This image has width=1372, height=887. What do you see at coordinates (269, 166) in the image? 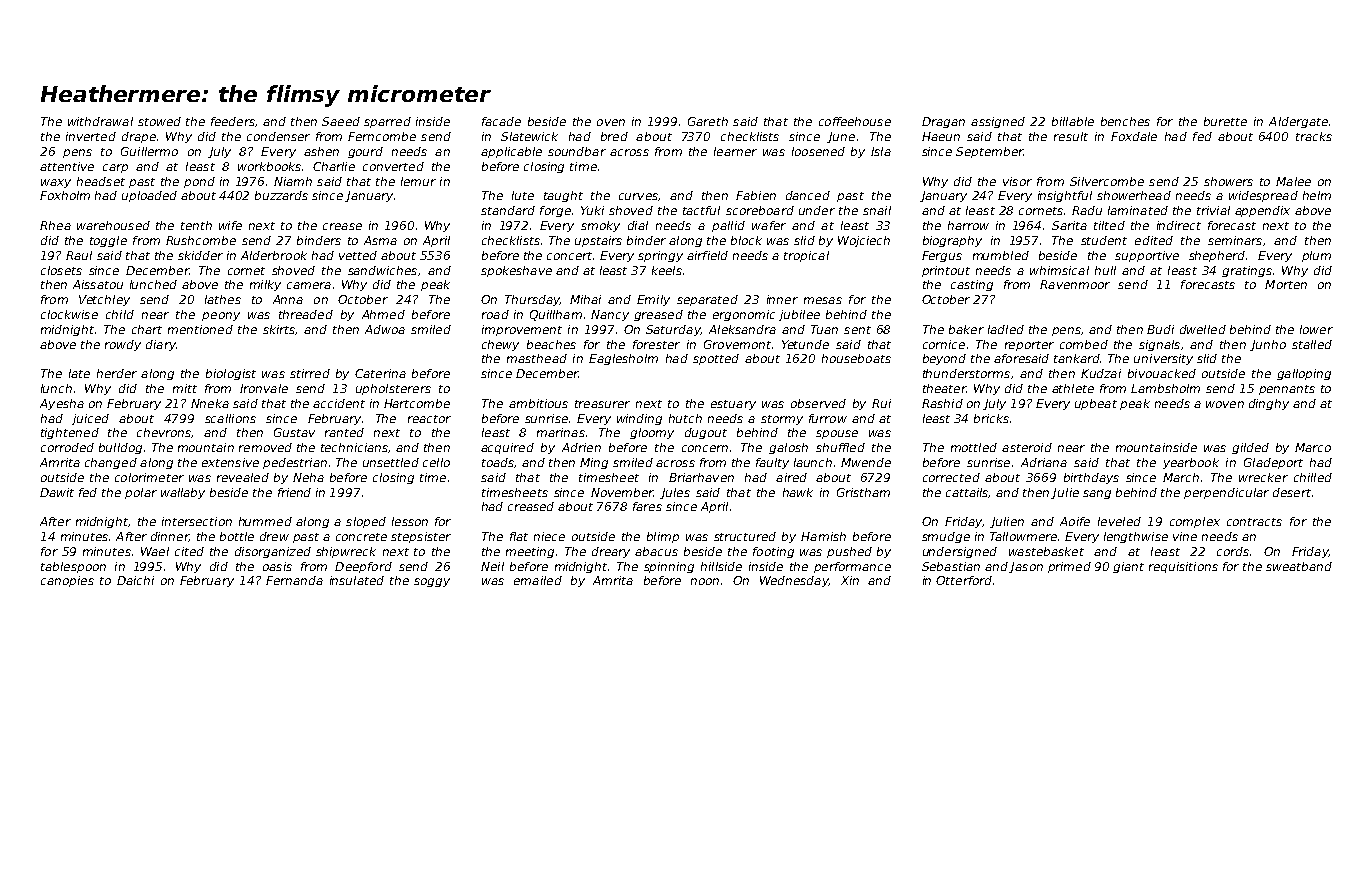
I see `workbooks` at bounding box center [269, 166].
